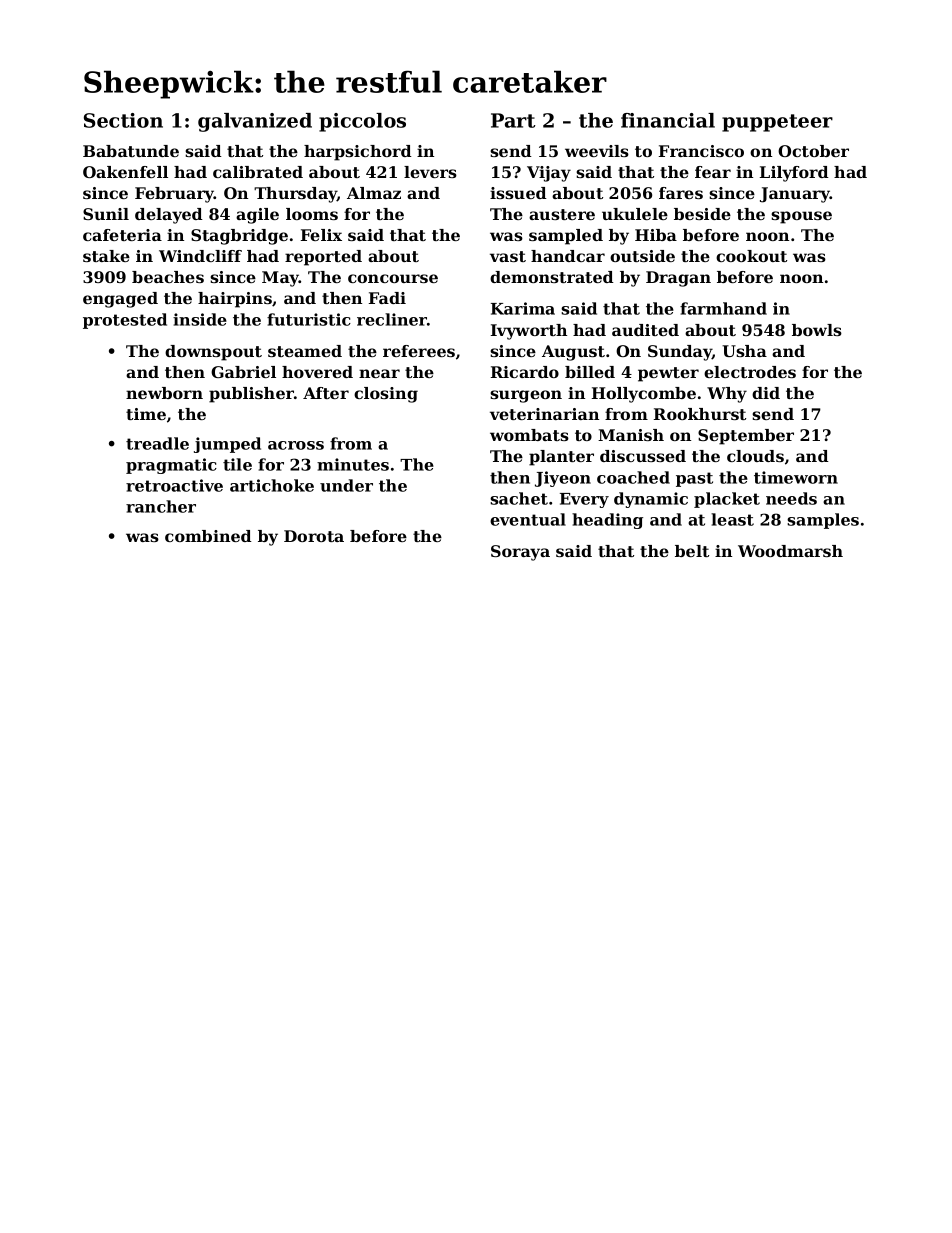 This screenshot has width=952, height=1233. Describe the element at coordinates (208, 536) in the screenshot. I see `combined` at that location.
